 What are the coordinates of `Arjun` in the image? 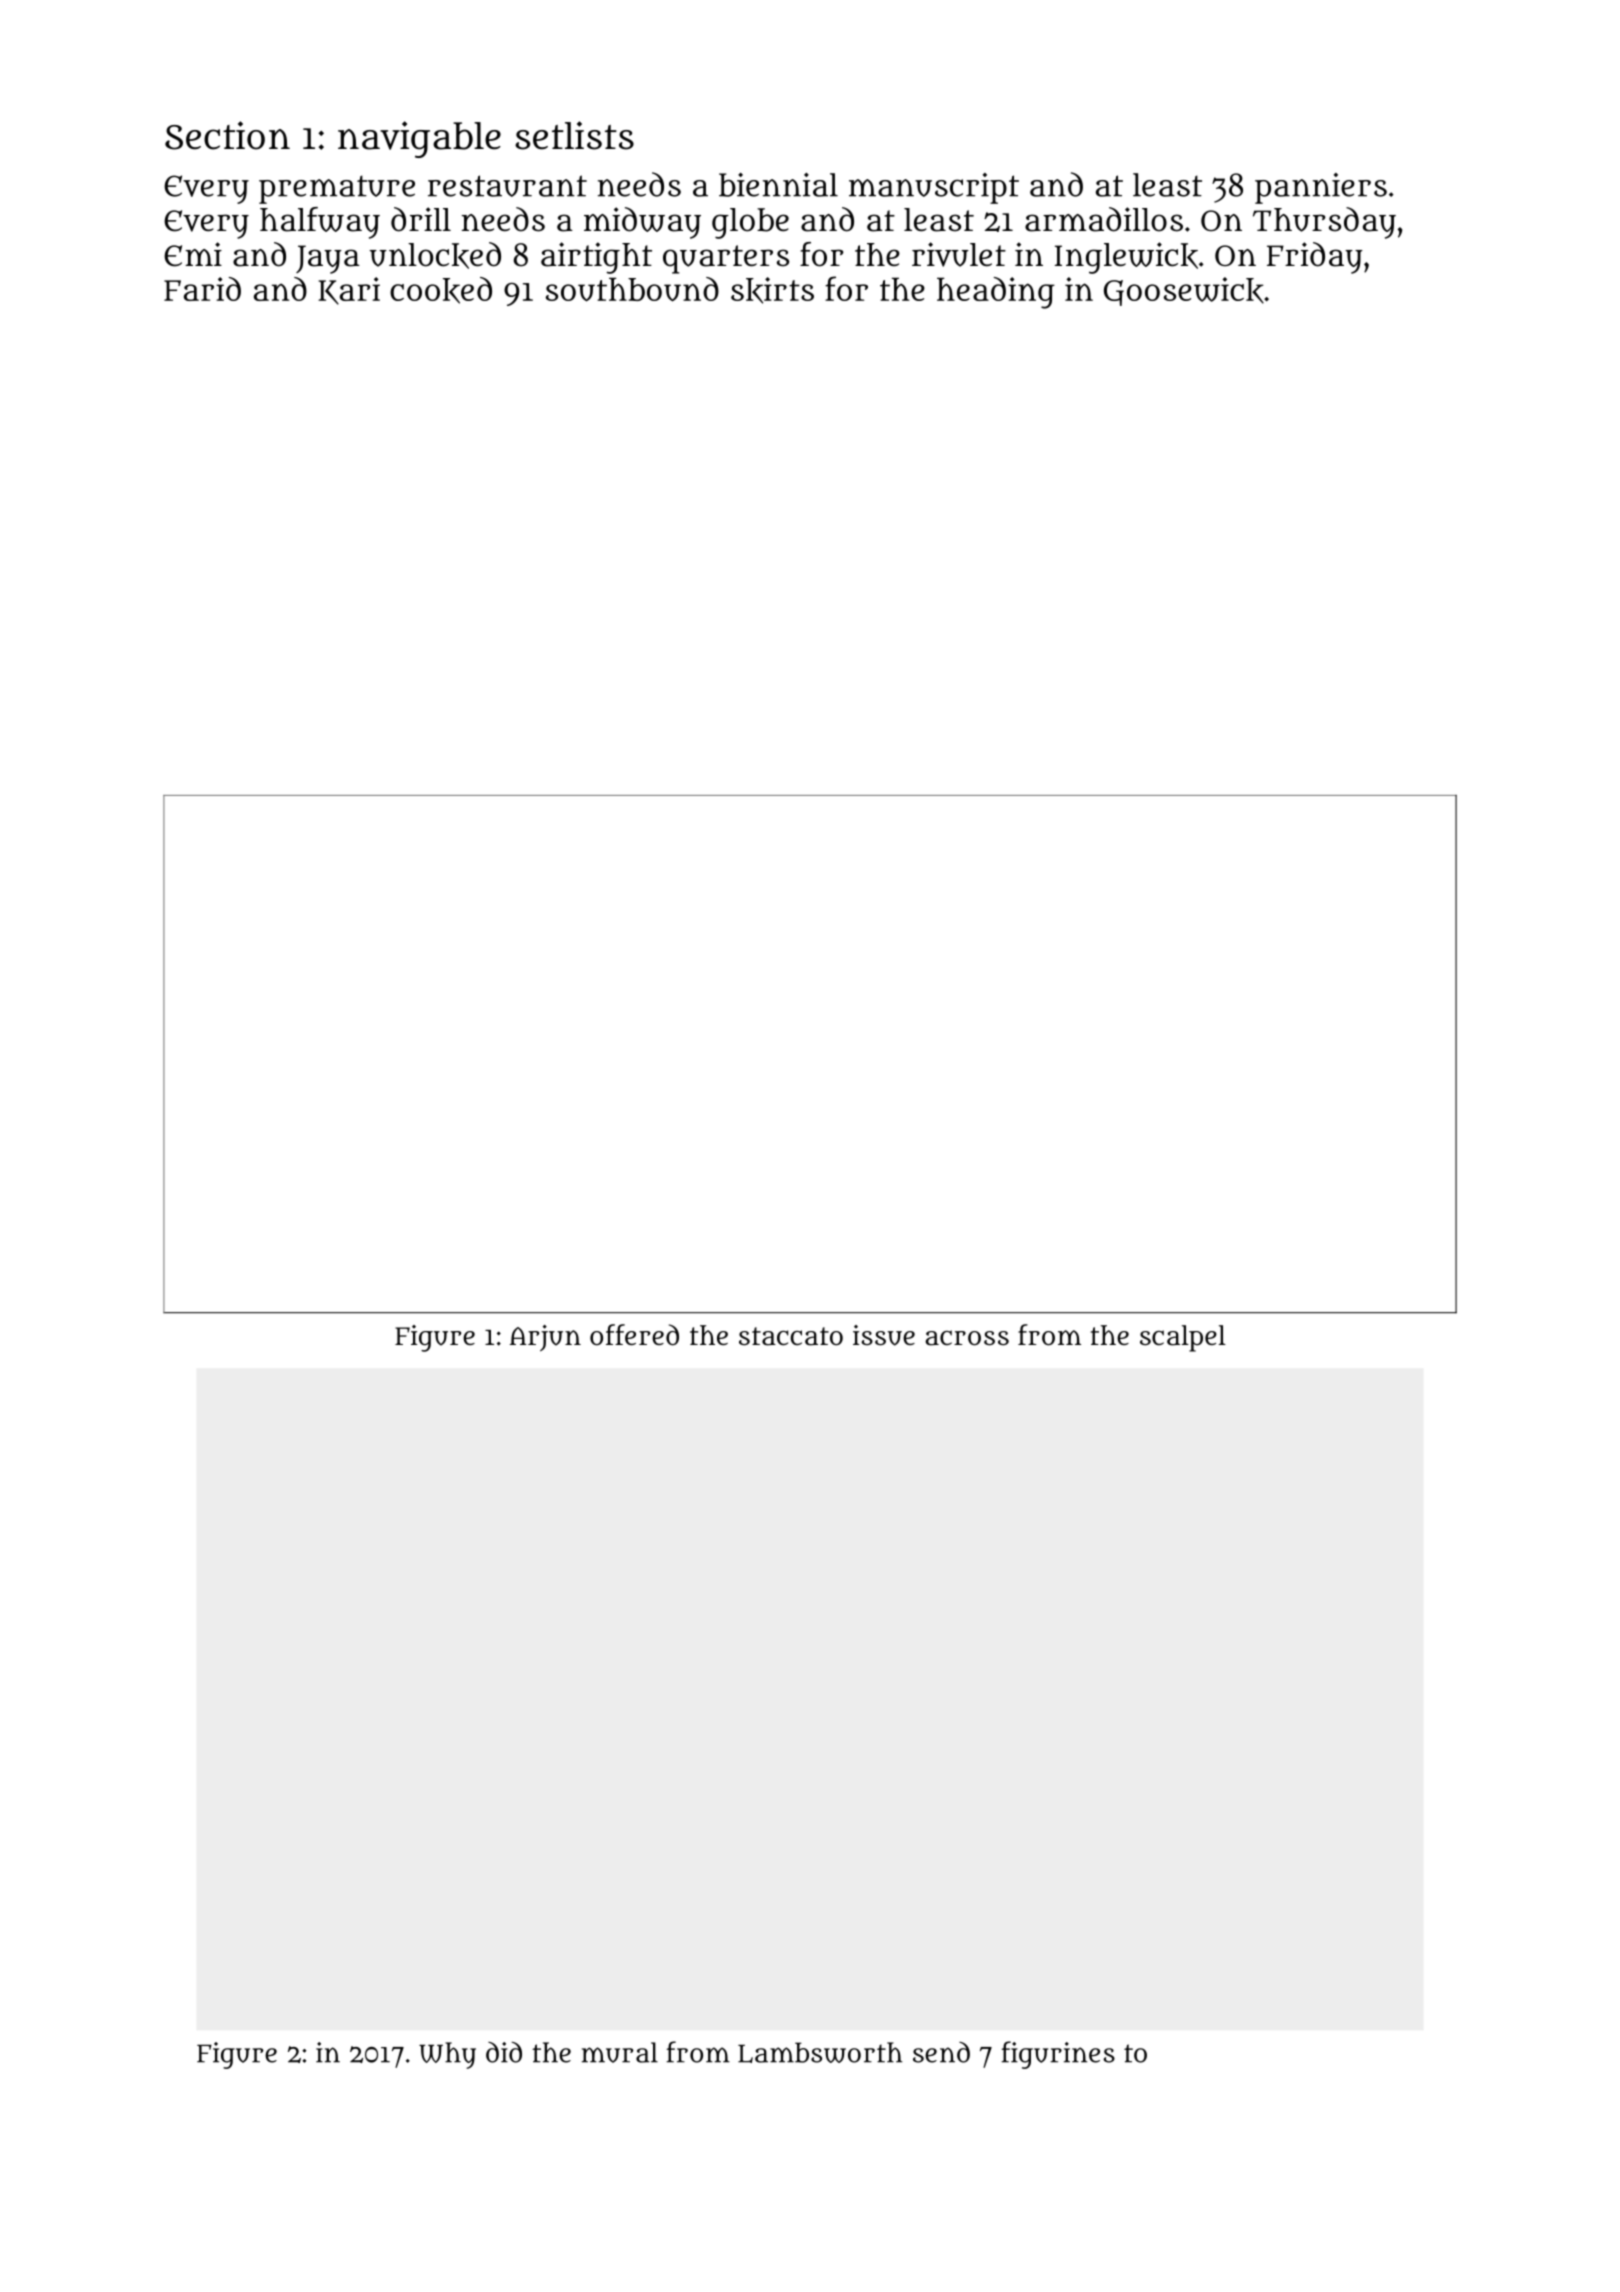 It's located at (545, 1338).
